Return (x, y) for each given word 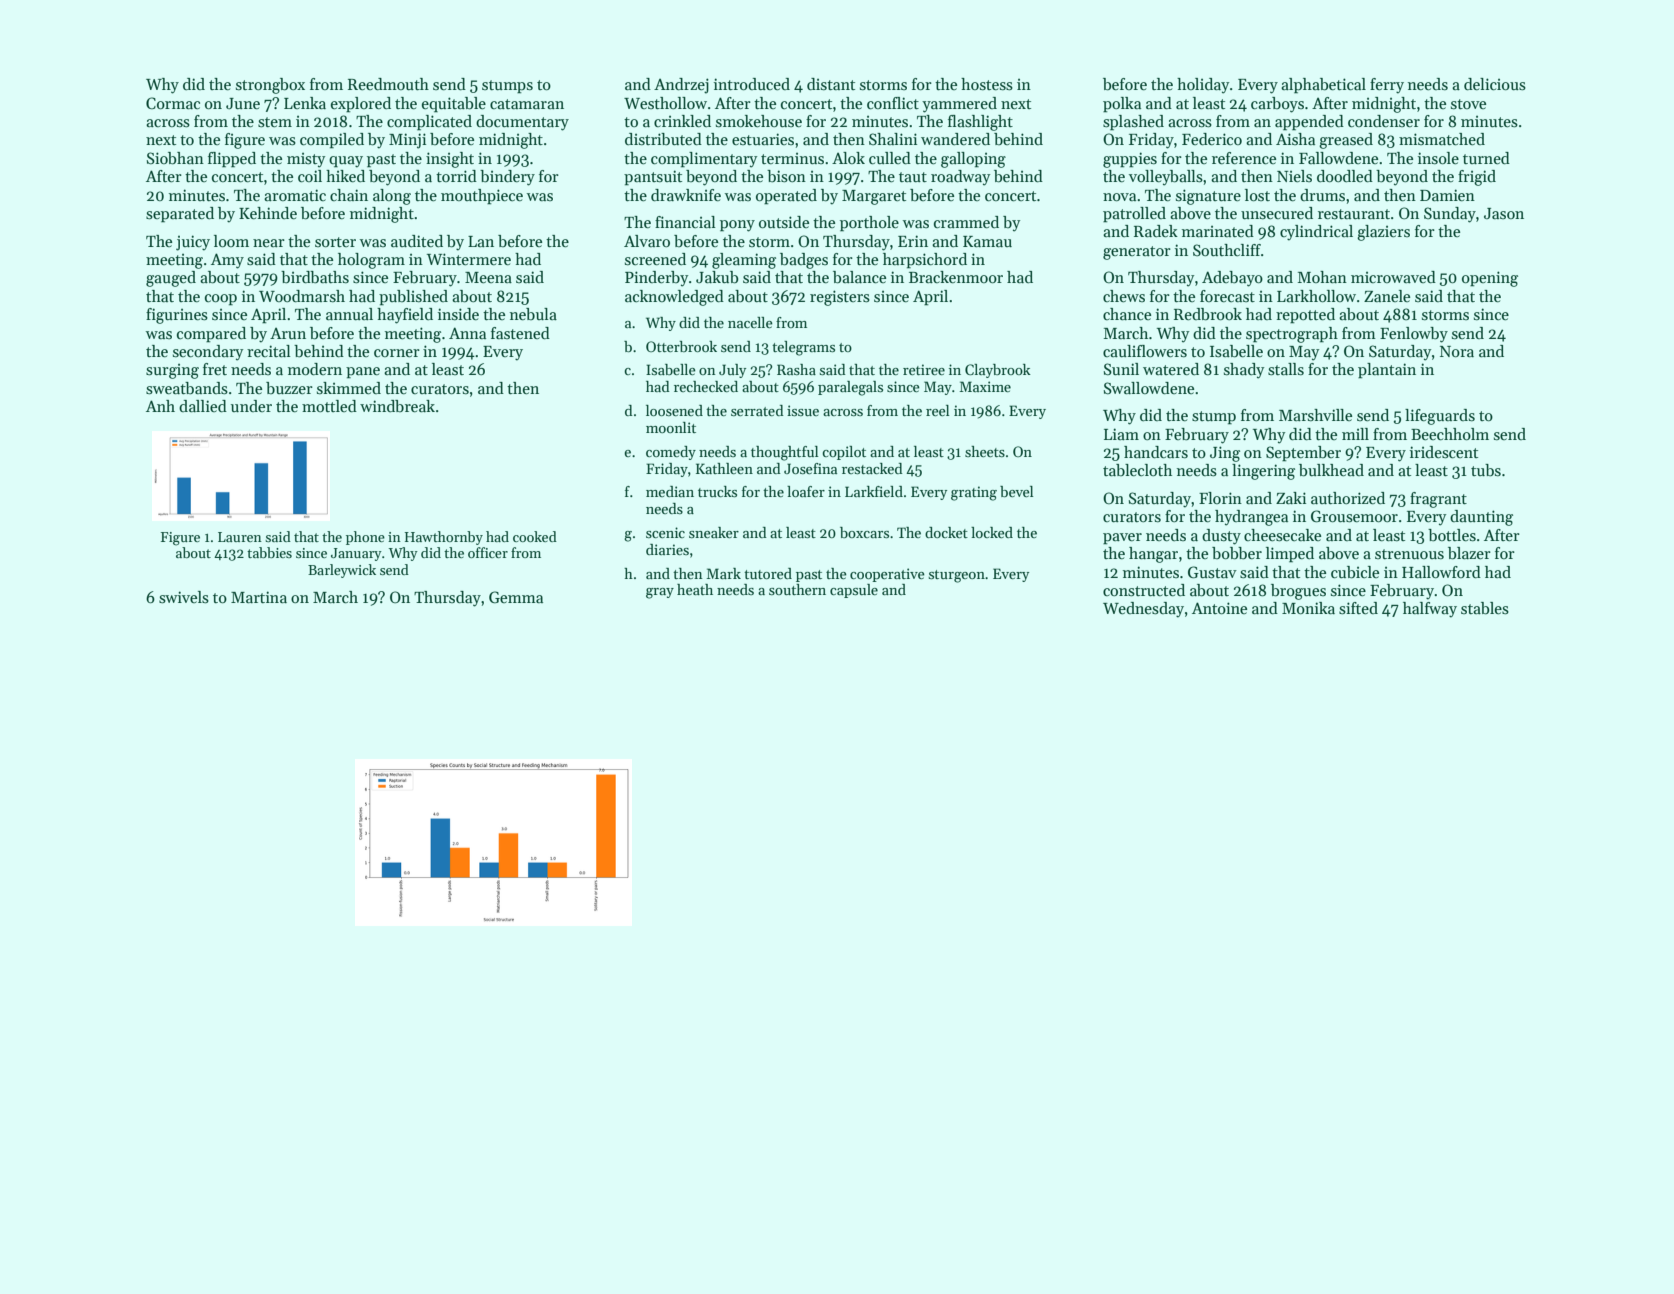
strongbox (270, 86)
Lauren (240, 537)
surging (172, 371)
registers (840, 298)
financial (685, 222)
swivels (184, 597)
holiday (1203, 86)
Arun (288, 333)
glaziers (1383, 233)
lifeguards (1440, 417)
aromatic (295, 195)
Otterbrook (681, 346)
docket (946, 532)
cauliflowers (1145, 351)
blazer (1469, 553)
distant (831, 84)
